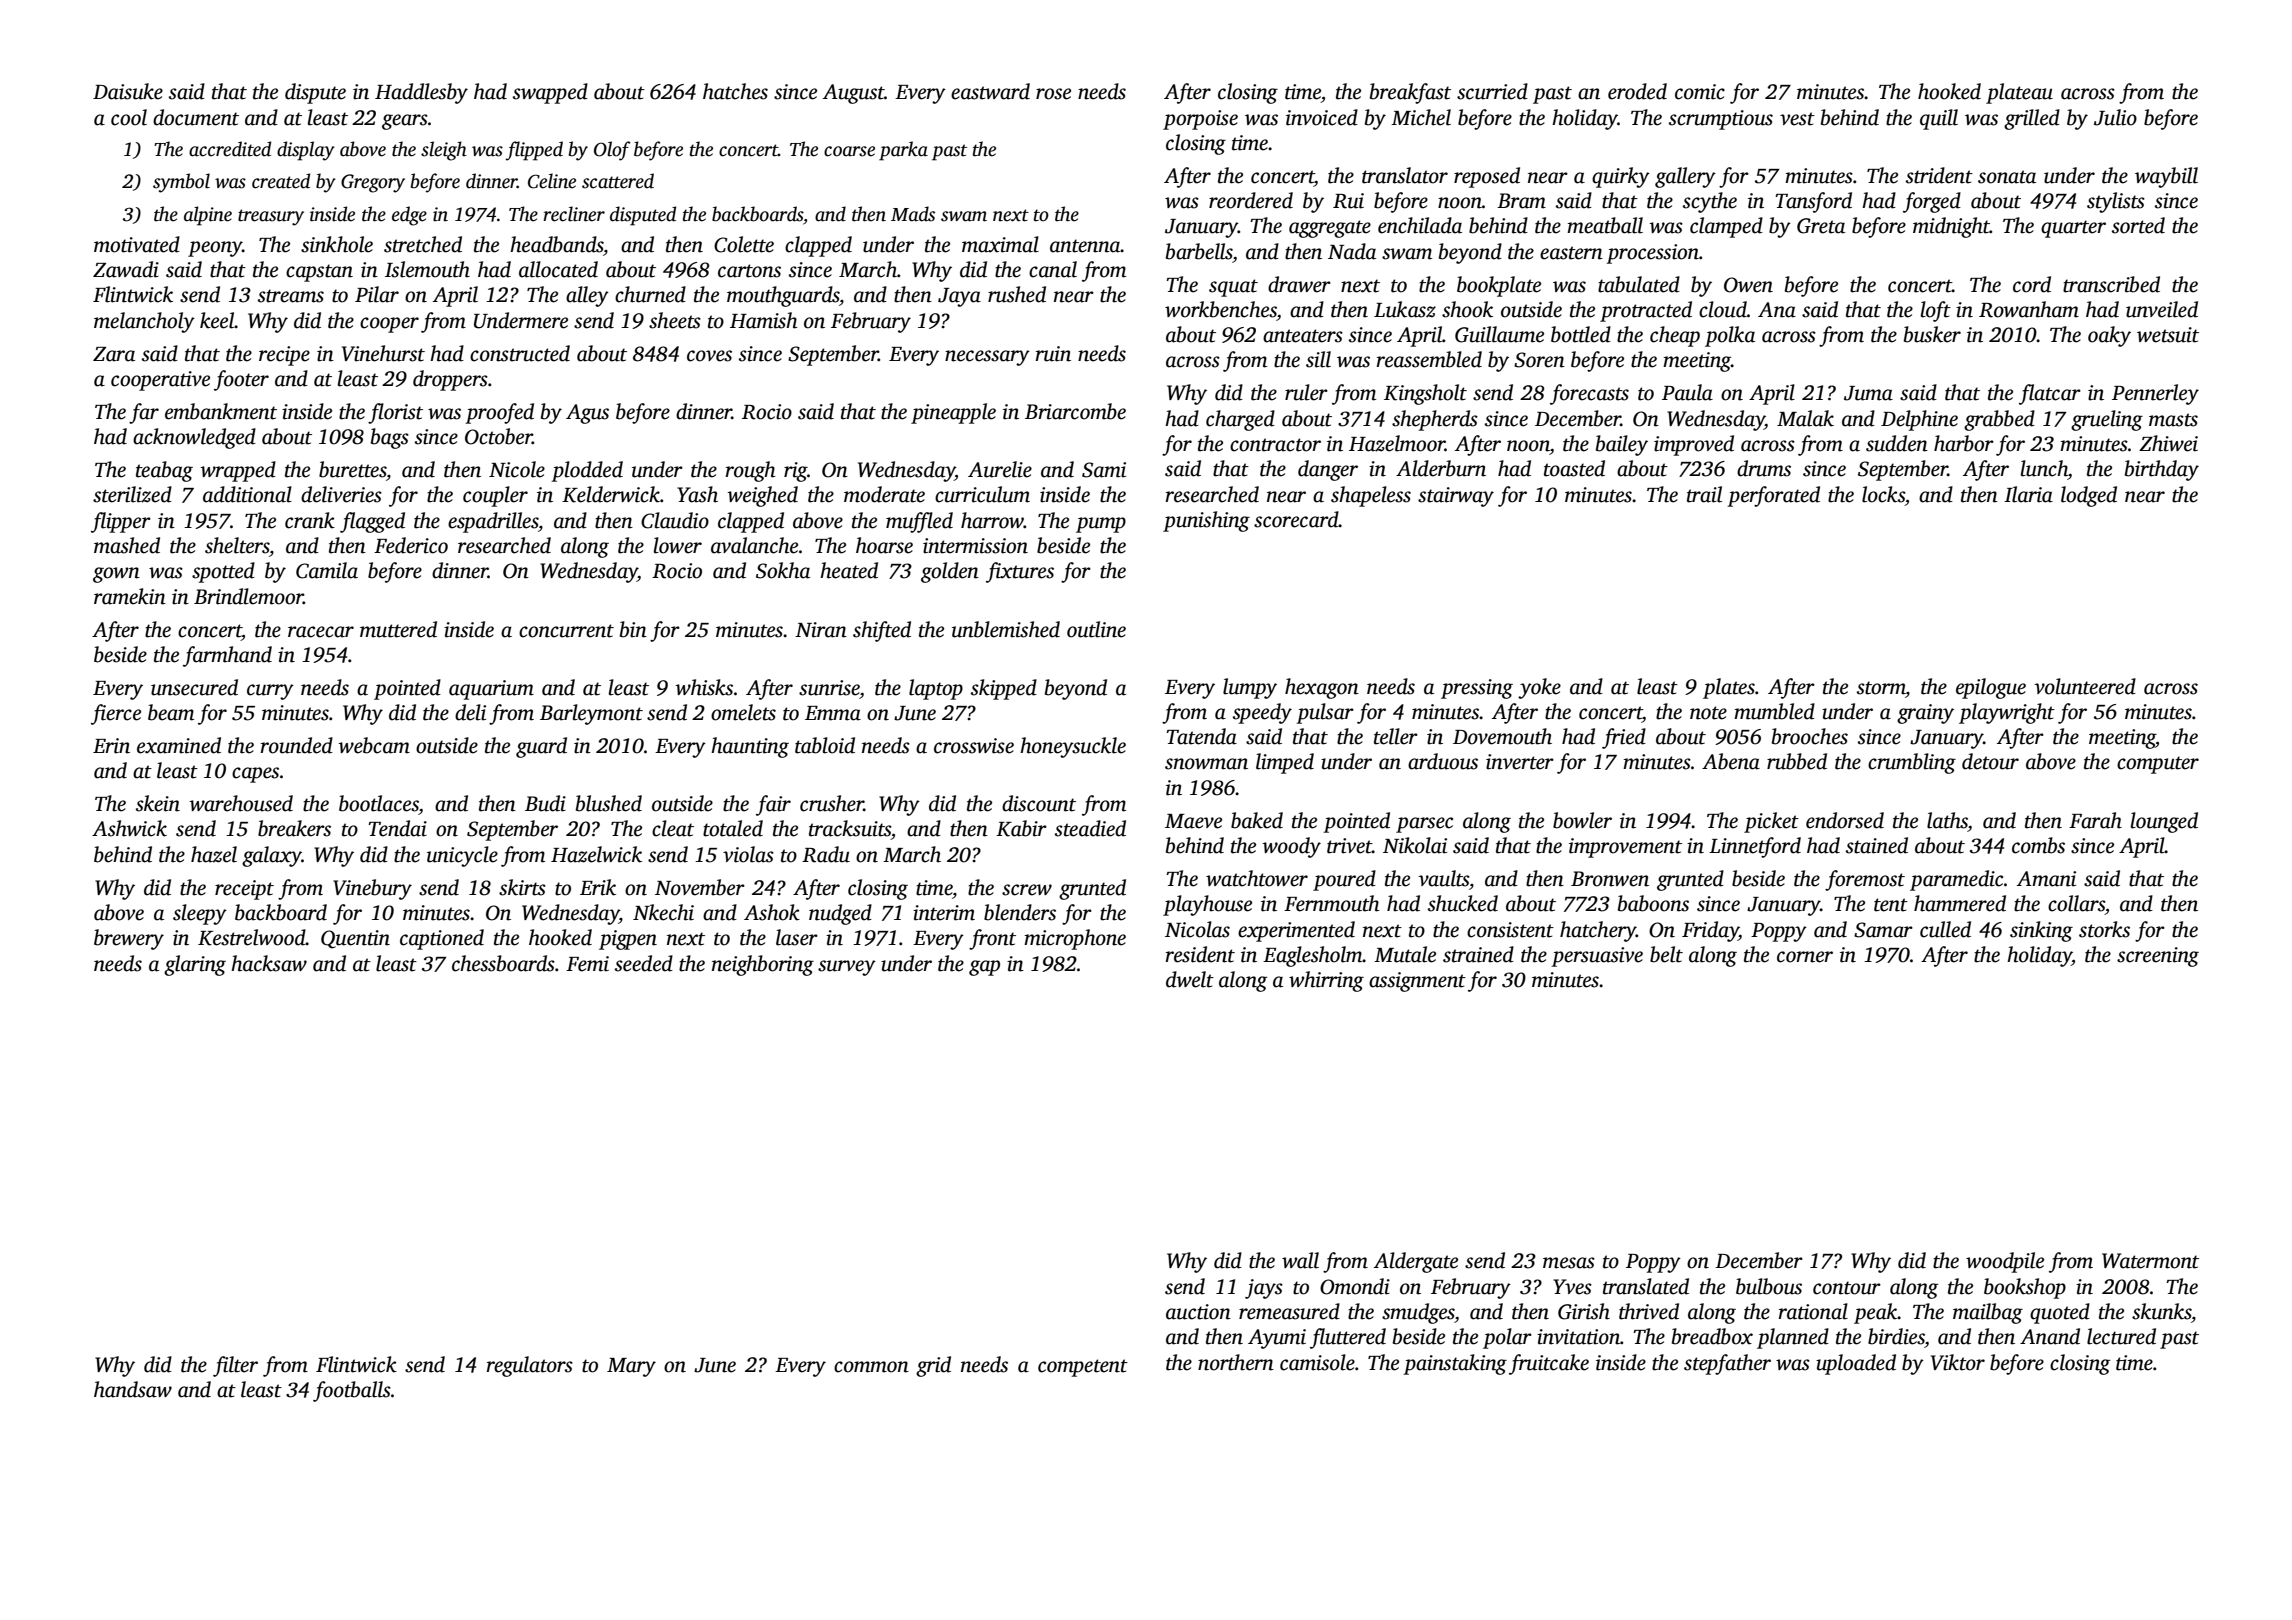 This screenshot has width=2292, height=1620. I want to click on lounged, so click(2164, 822).
